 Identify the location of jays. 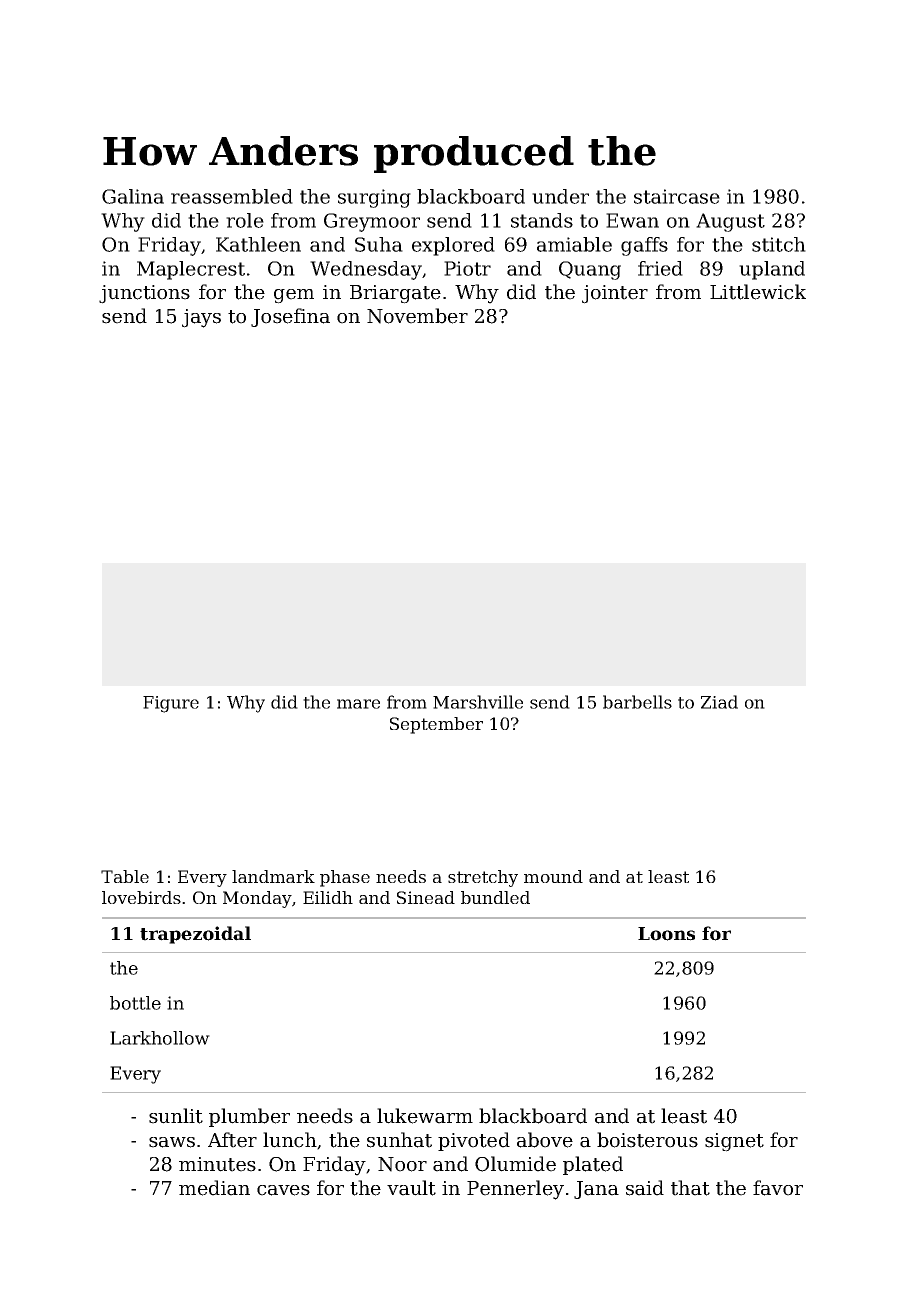
(201, 318).
